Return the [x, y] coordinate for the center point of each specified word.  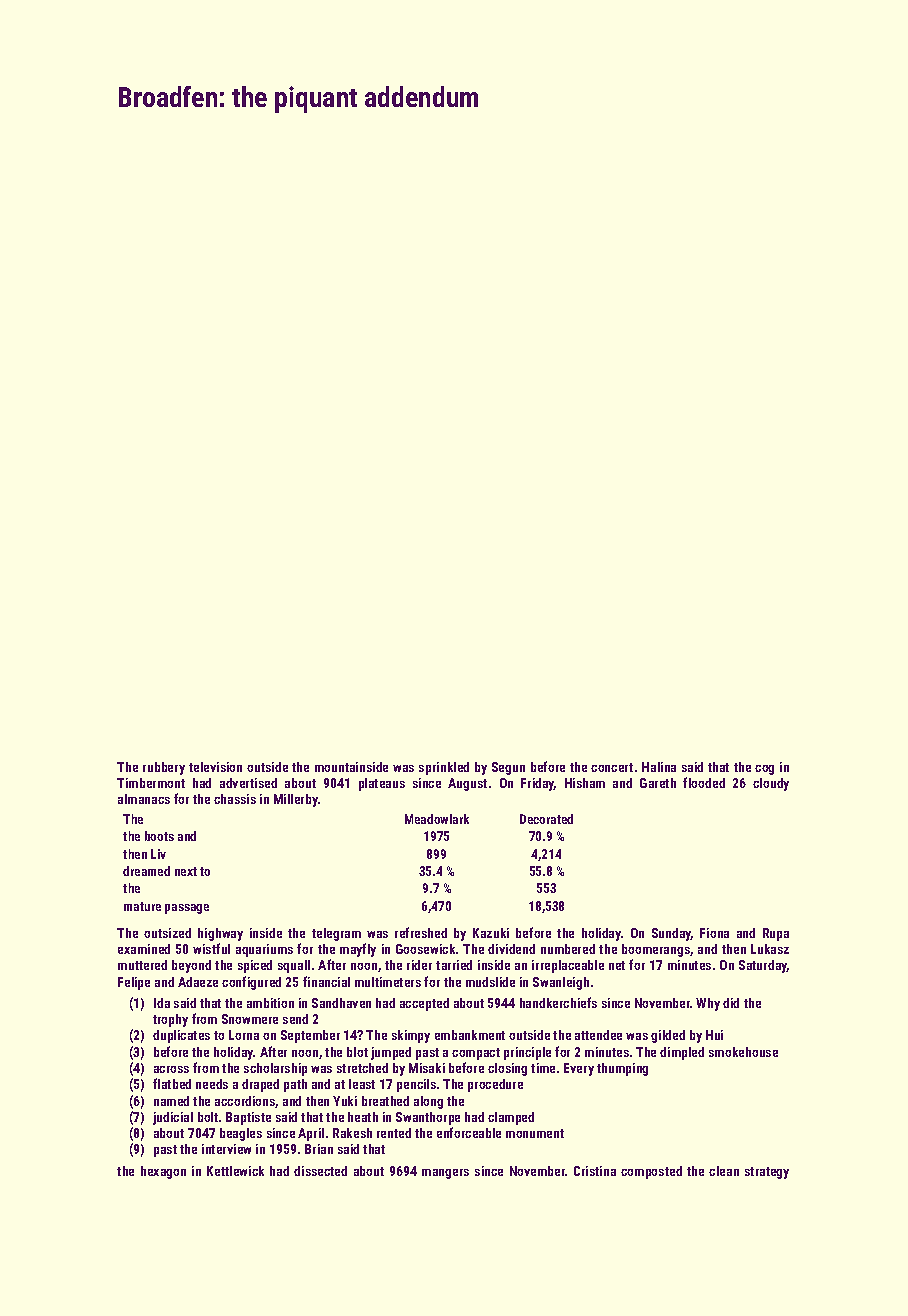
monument [535, 1133]
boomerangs [656, 950]
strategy [767, 1173]
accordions [245, 1102]
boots [159, 836]
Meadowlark [437, 819]
